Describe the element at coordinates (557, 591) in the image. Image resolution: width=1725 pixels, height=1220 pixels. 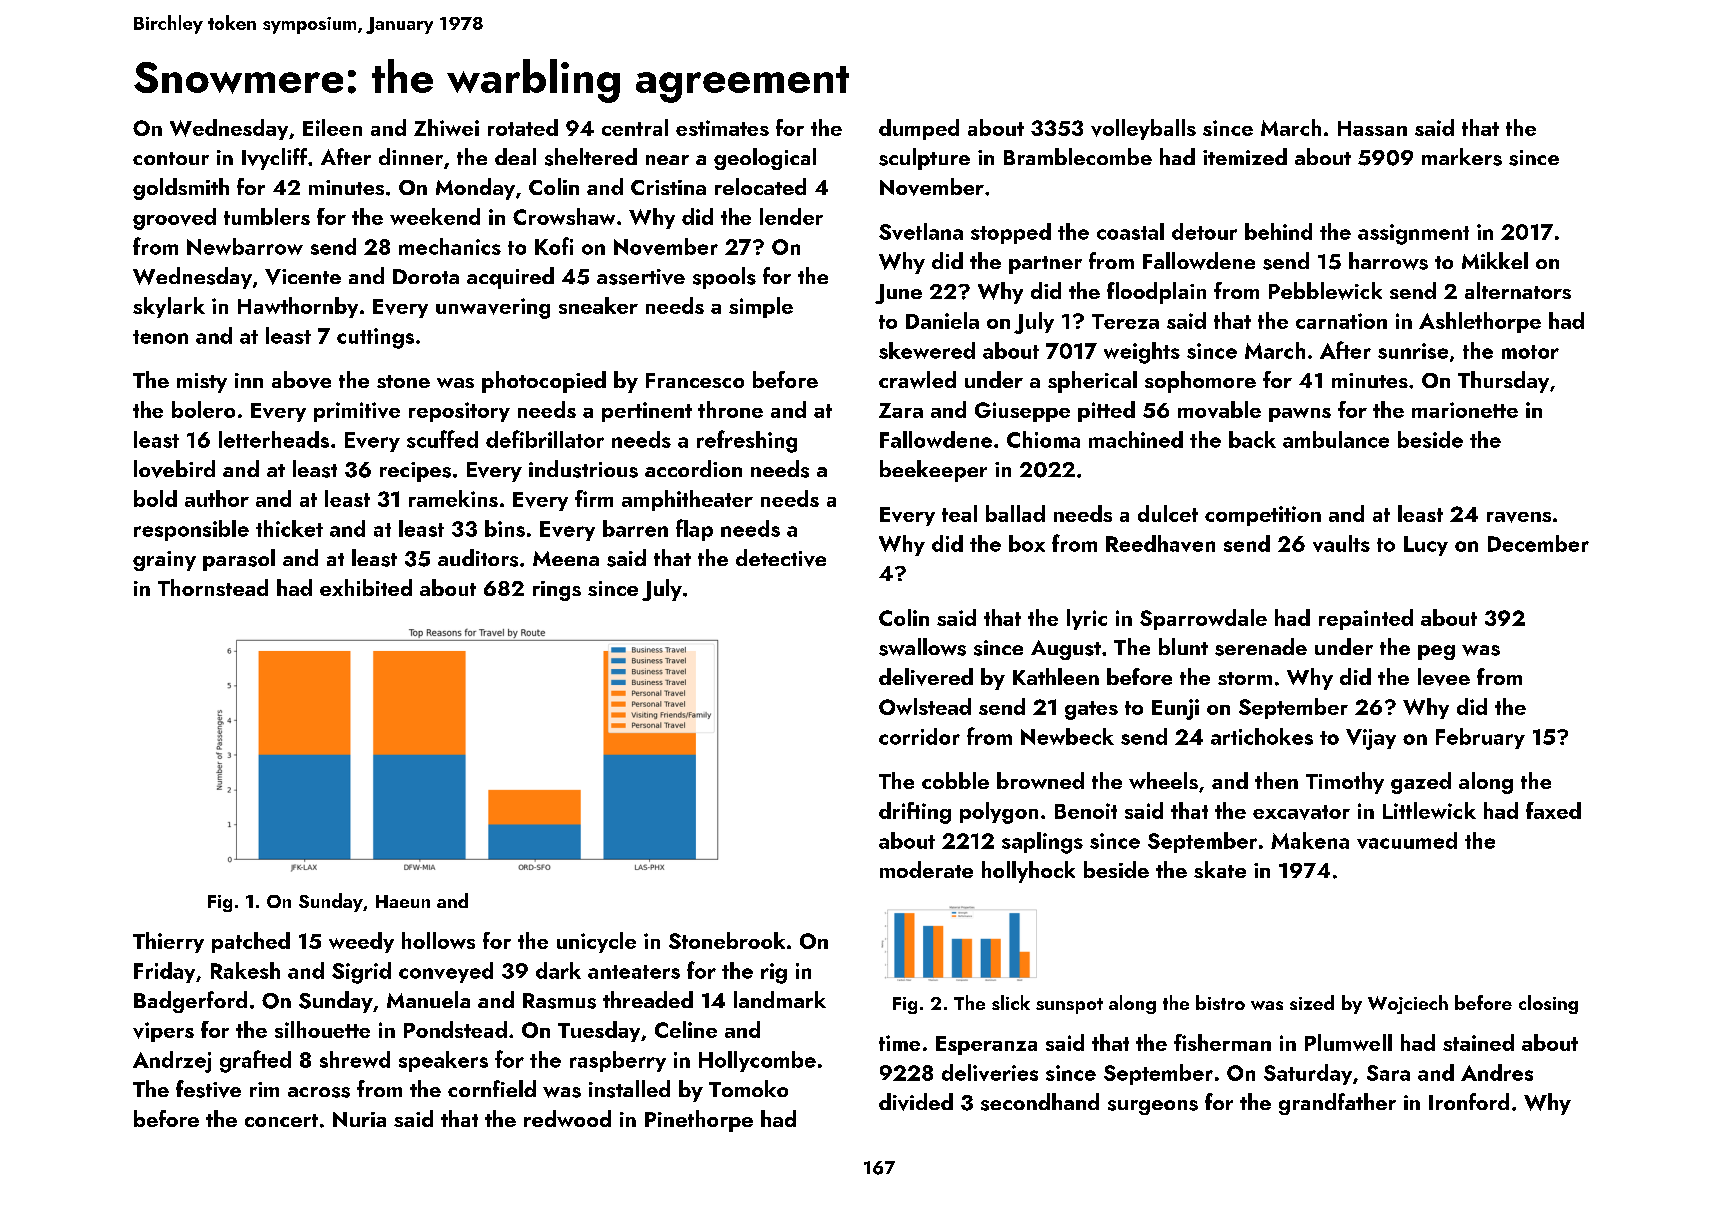
I see `rings` at that location.
